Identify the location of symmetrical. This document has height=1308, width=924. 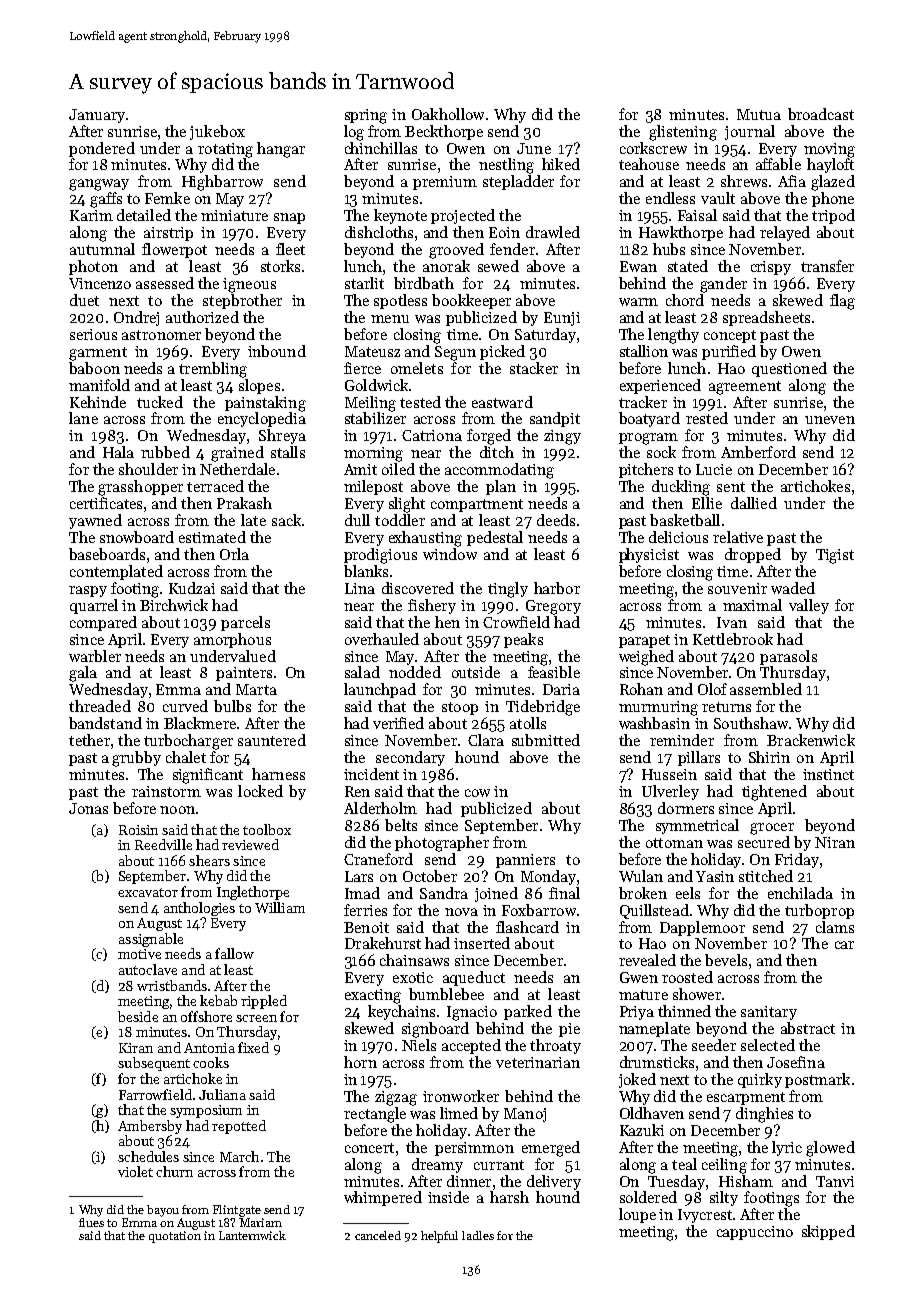
(697, 826).
